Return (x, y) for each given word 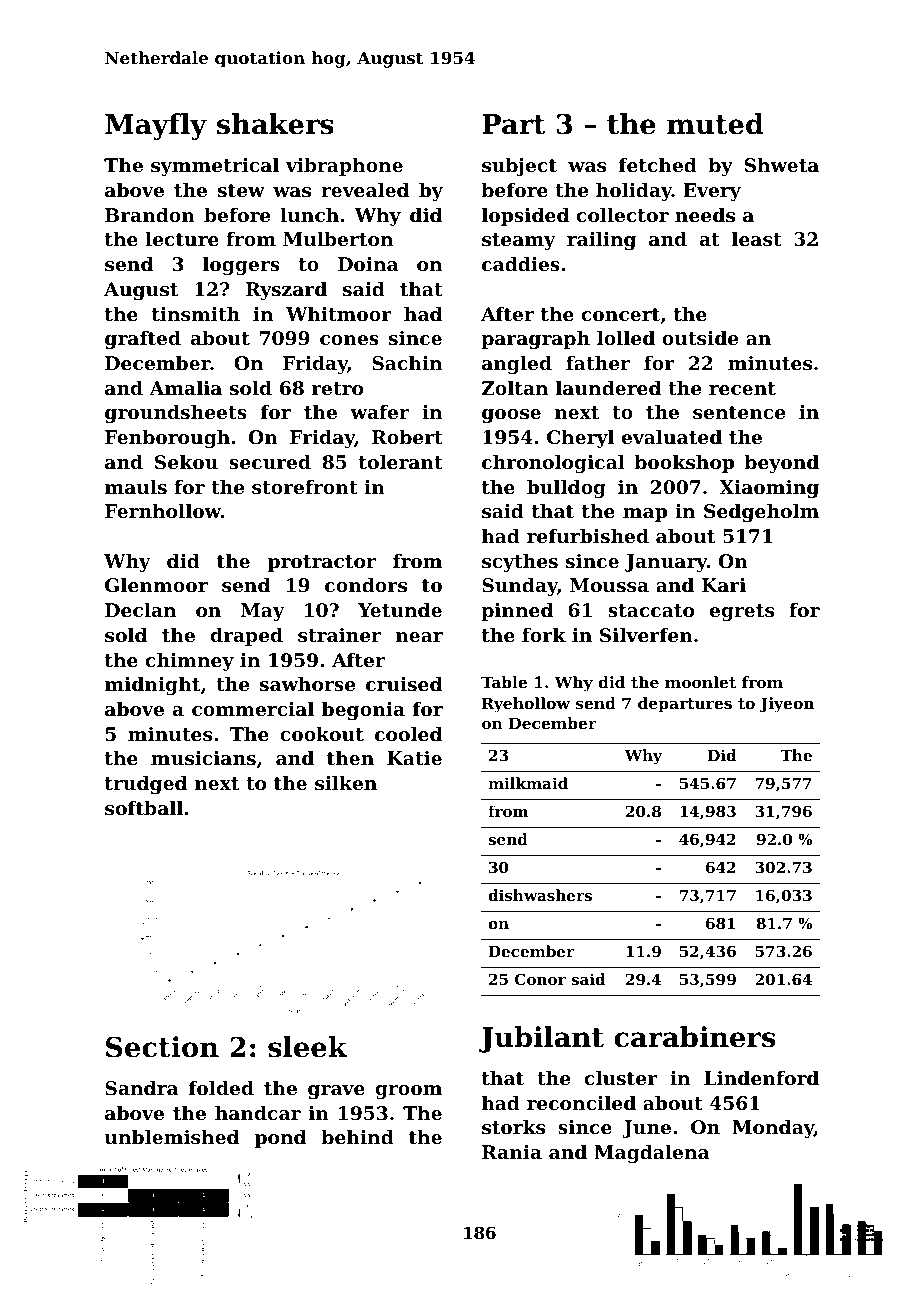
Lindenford (761, 1078)
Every (712, 192)
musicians (203, 758)
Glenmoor (156, 585)
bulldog (566, 489)
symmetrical (215, 167)
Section (162, 1047)
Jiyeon (786, 705)
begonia (363, 711)
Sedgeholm (761, 513)
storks (513, 1127)
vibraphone (344, 167)
